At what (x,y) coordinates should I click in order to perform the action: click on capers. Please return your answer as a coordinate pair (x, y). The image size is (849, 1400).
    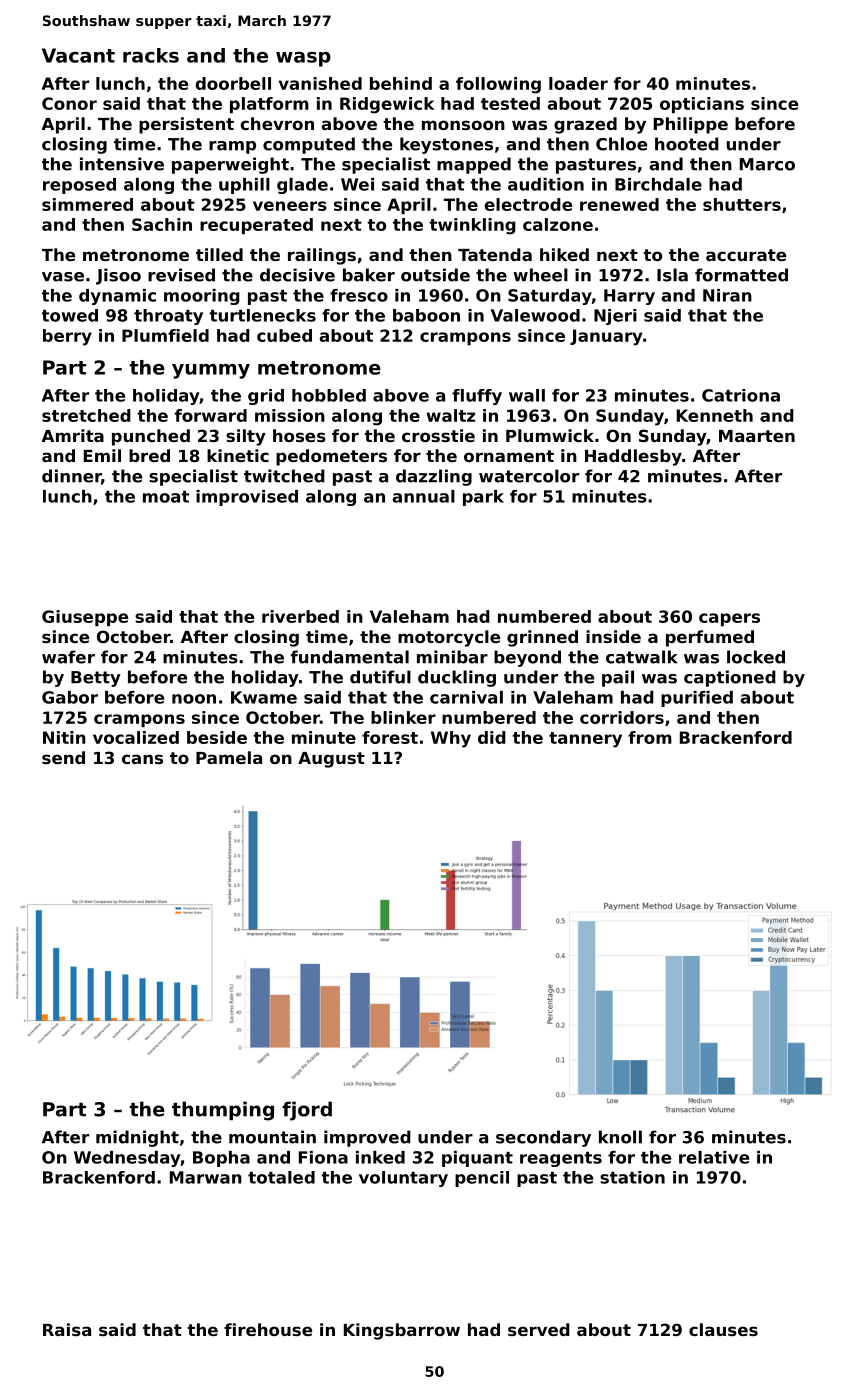
    Looking at the image, I should click on (729, 619).
